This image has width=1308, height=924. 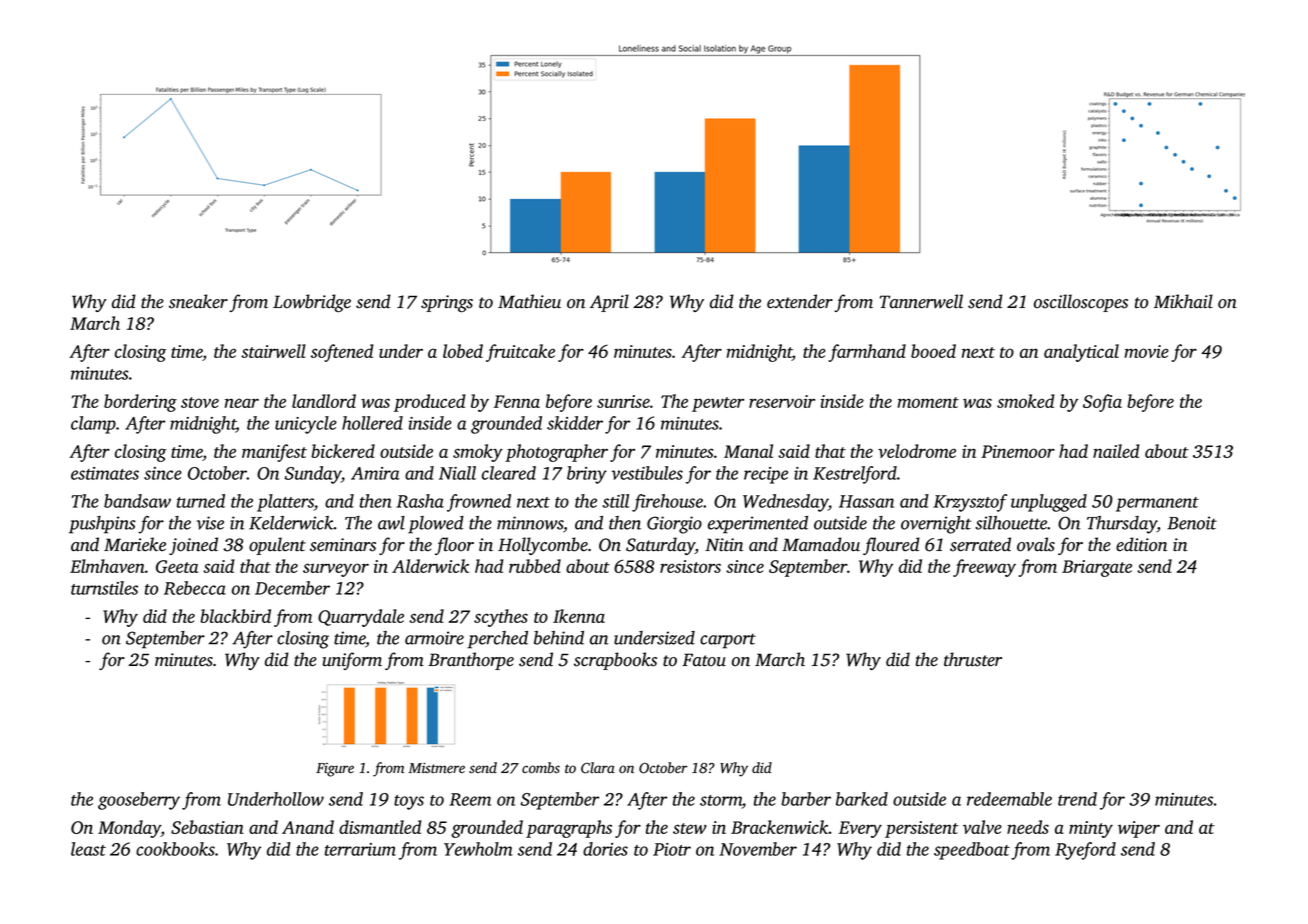 What do you see at coordinates (782, 401) in the image?
I see `reservoir` at bounding box center [782, 401].
